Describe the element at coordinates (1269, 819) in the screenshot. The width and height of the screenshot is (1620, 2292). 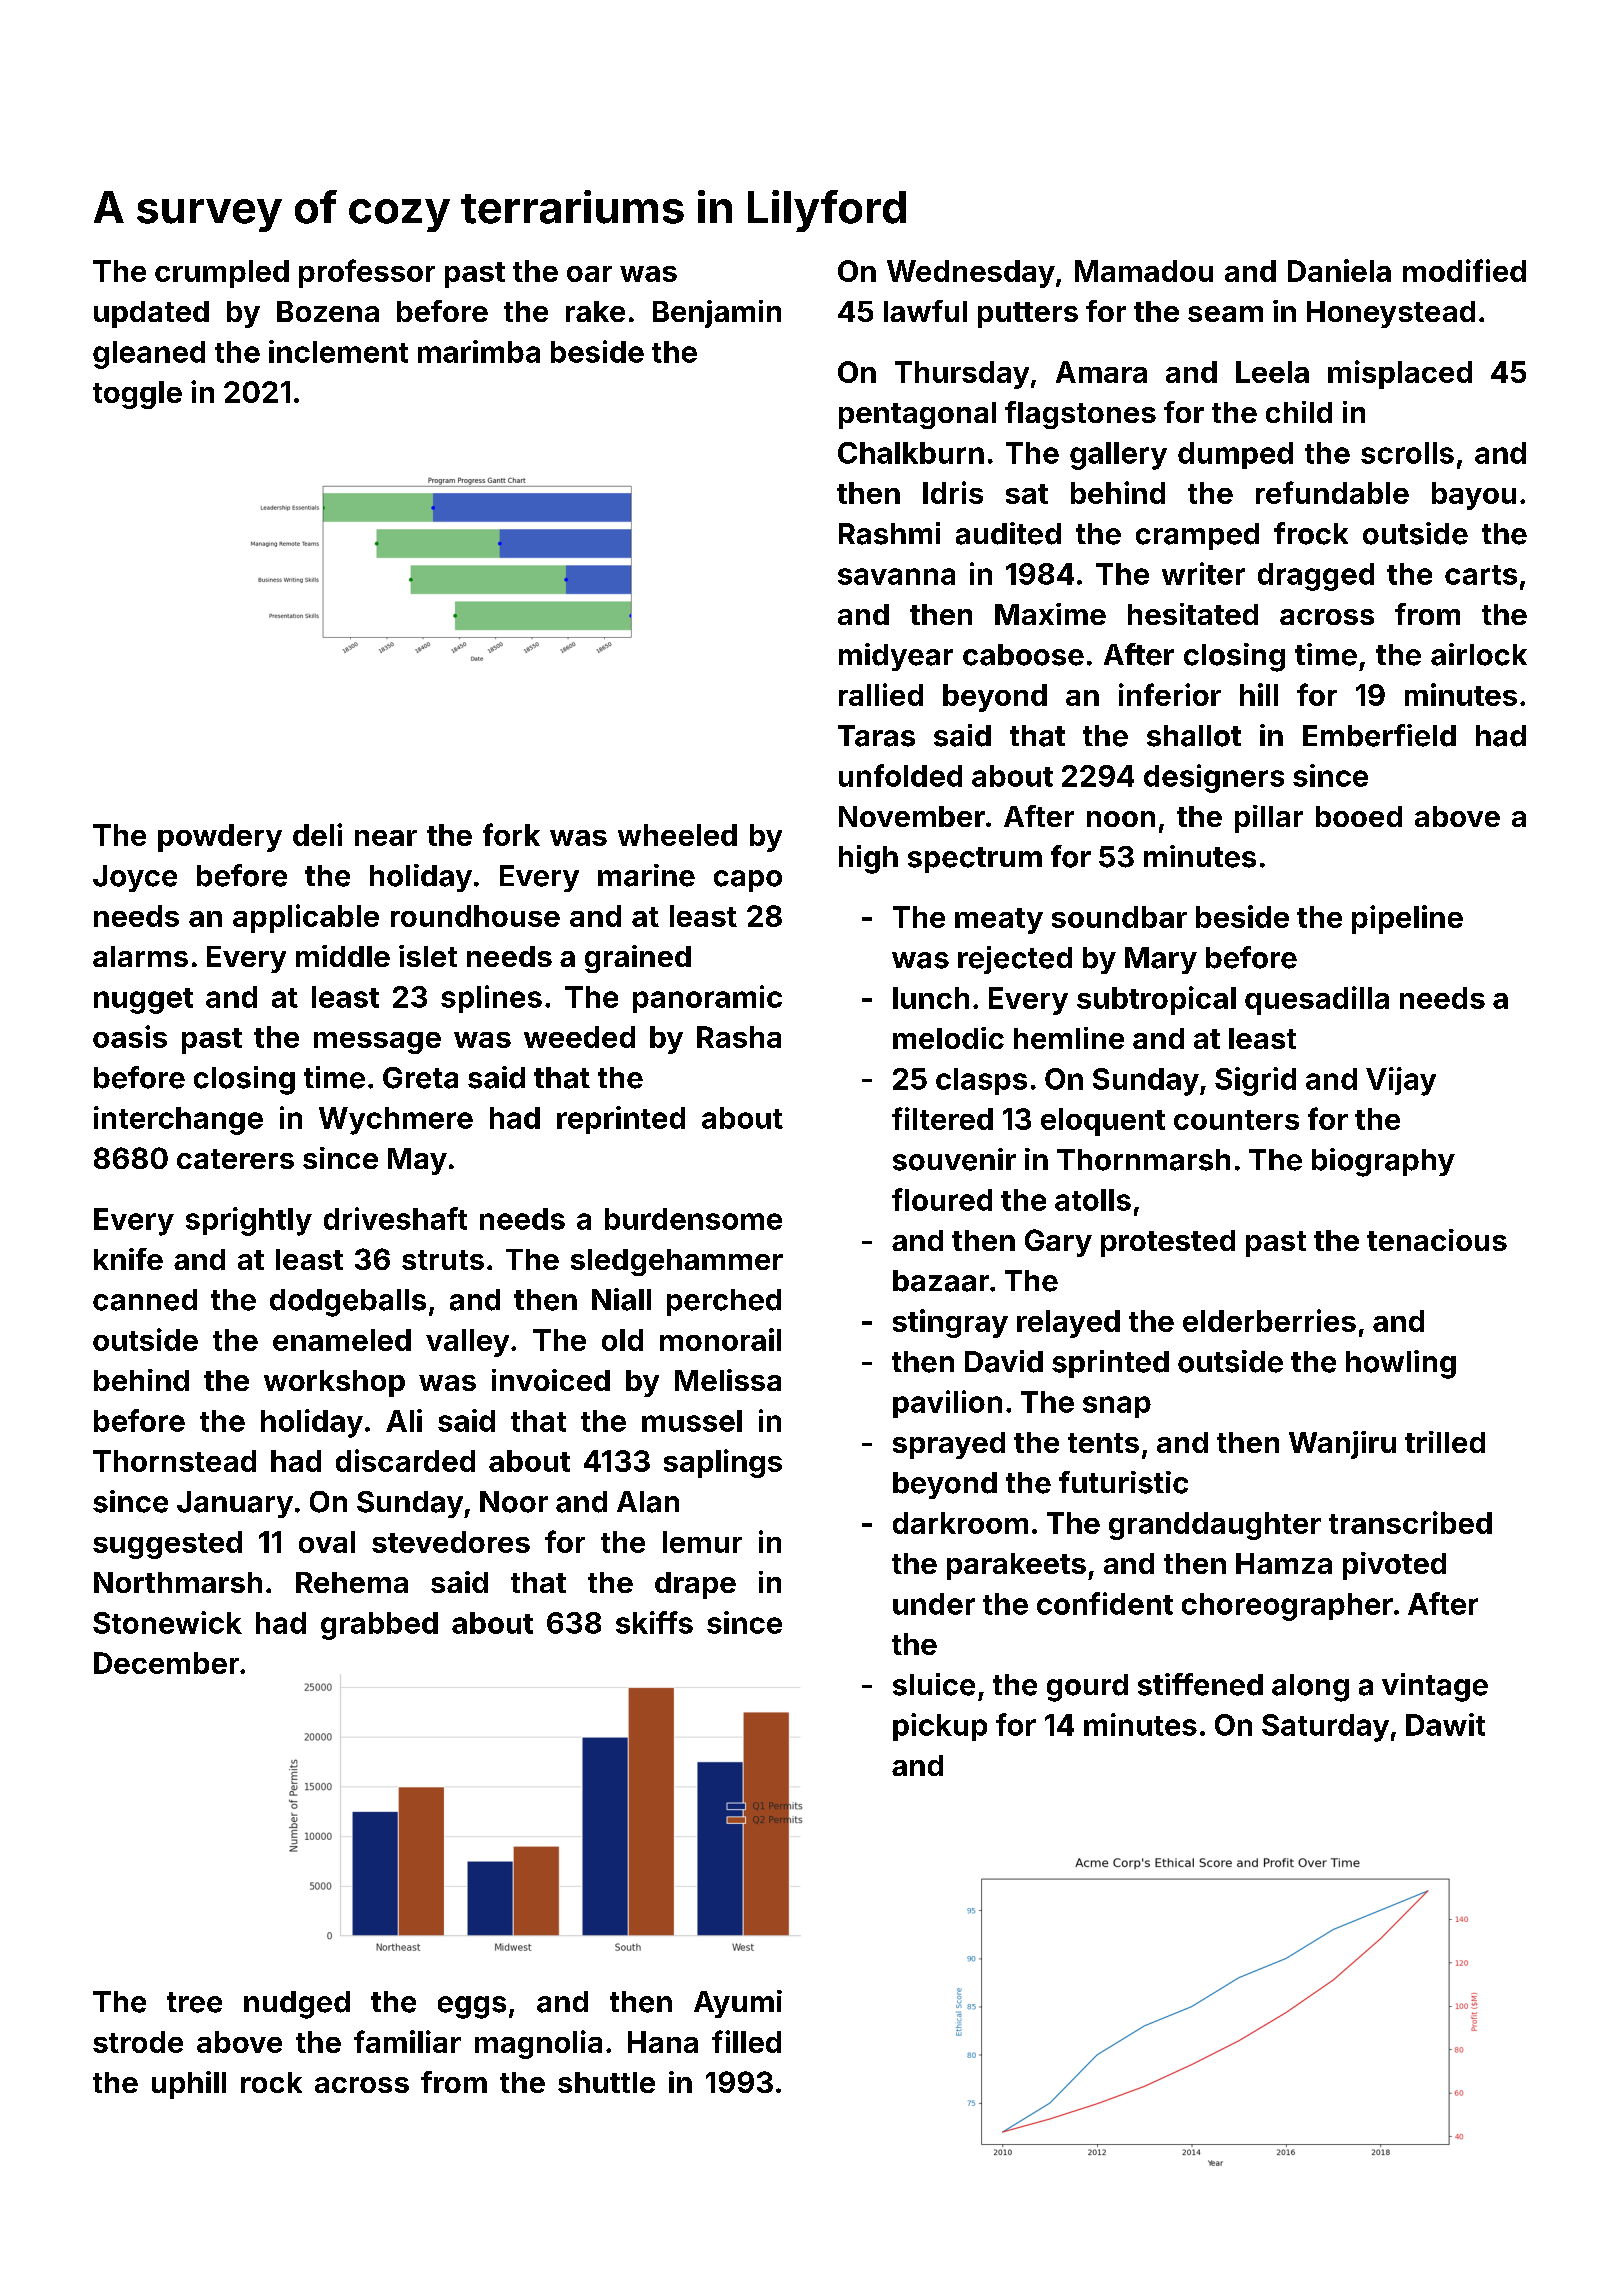
I see `pillar` at that location.
